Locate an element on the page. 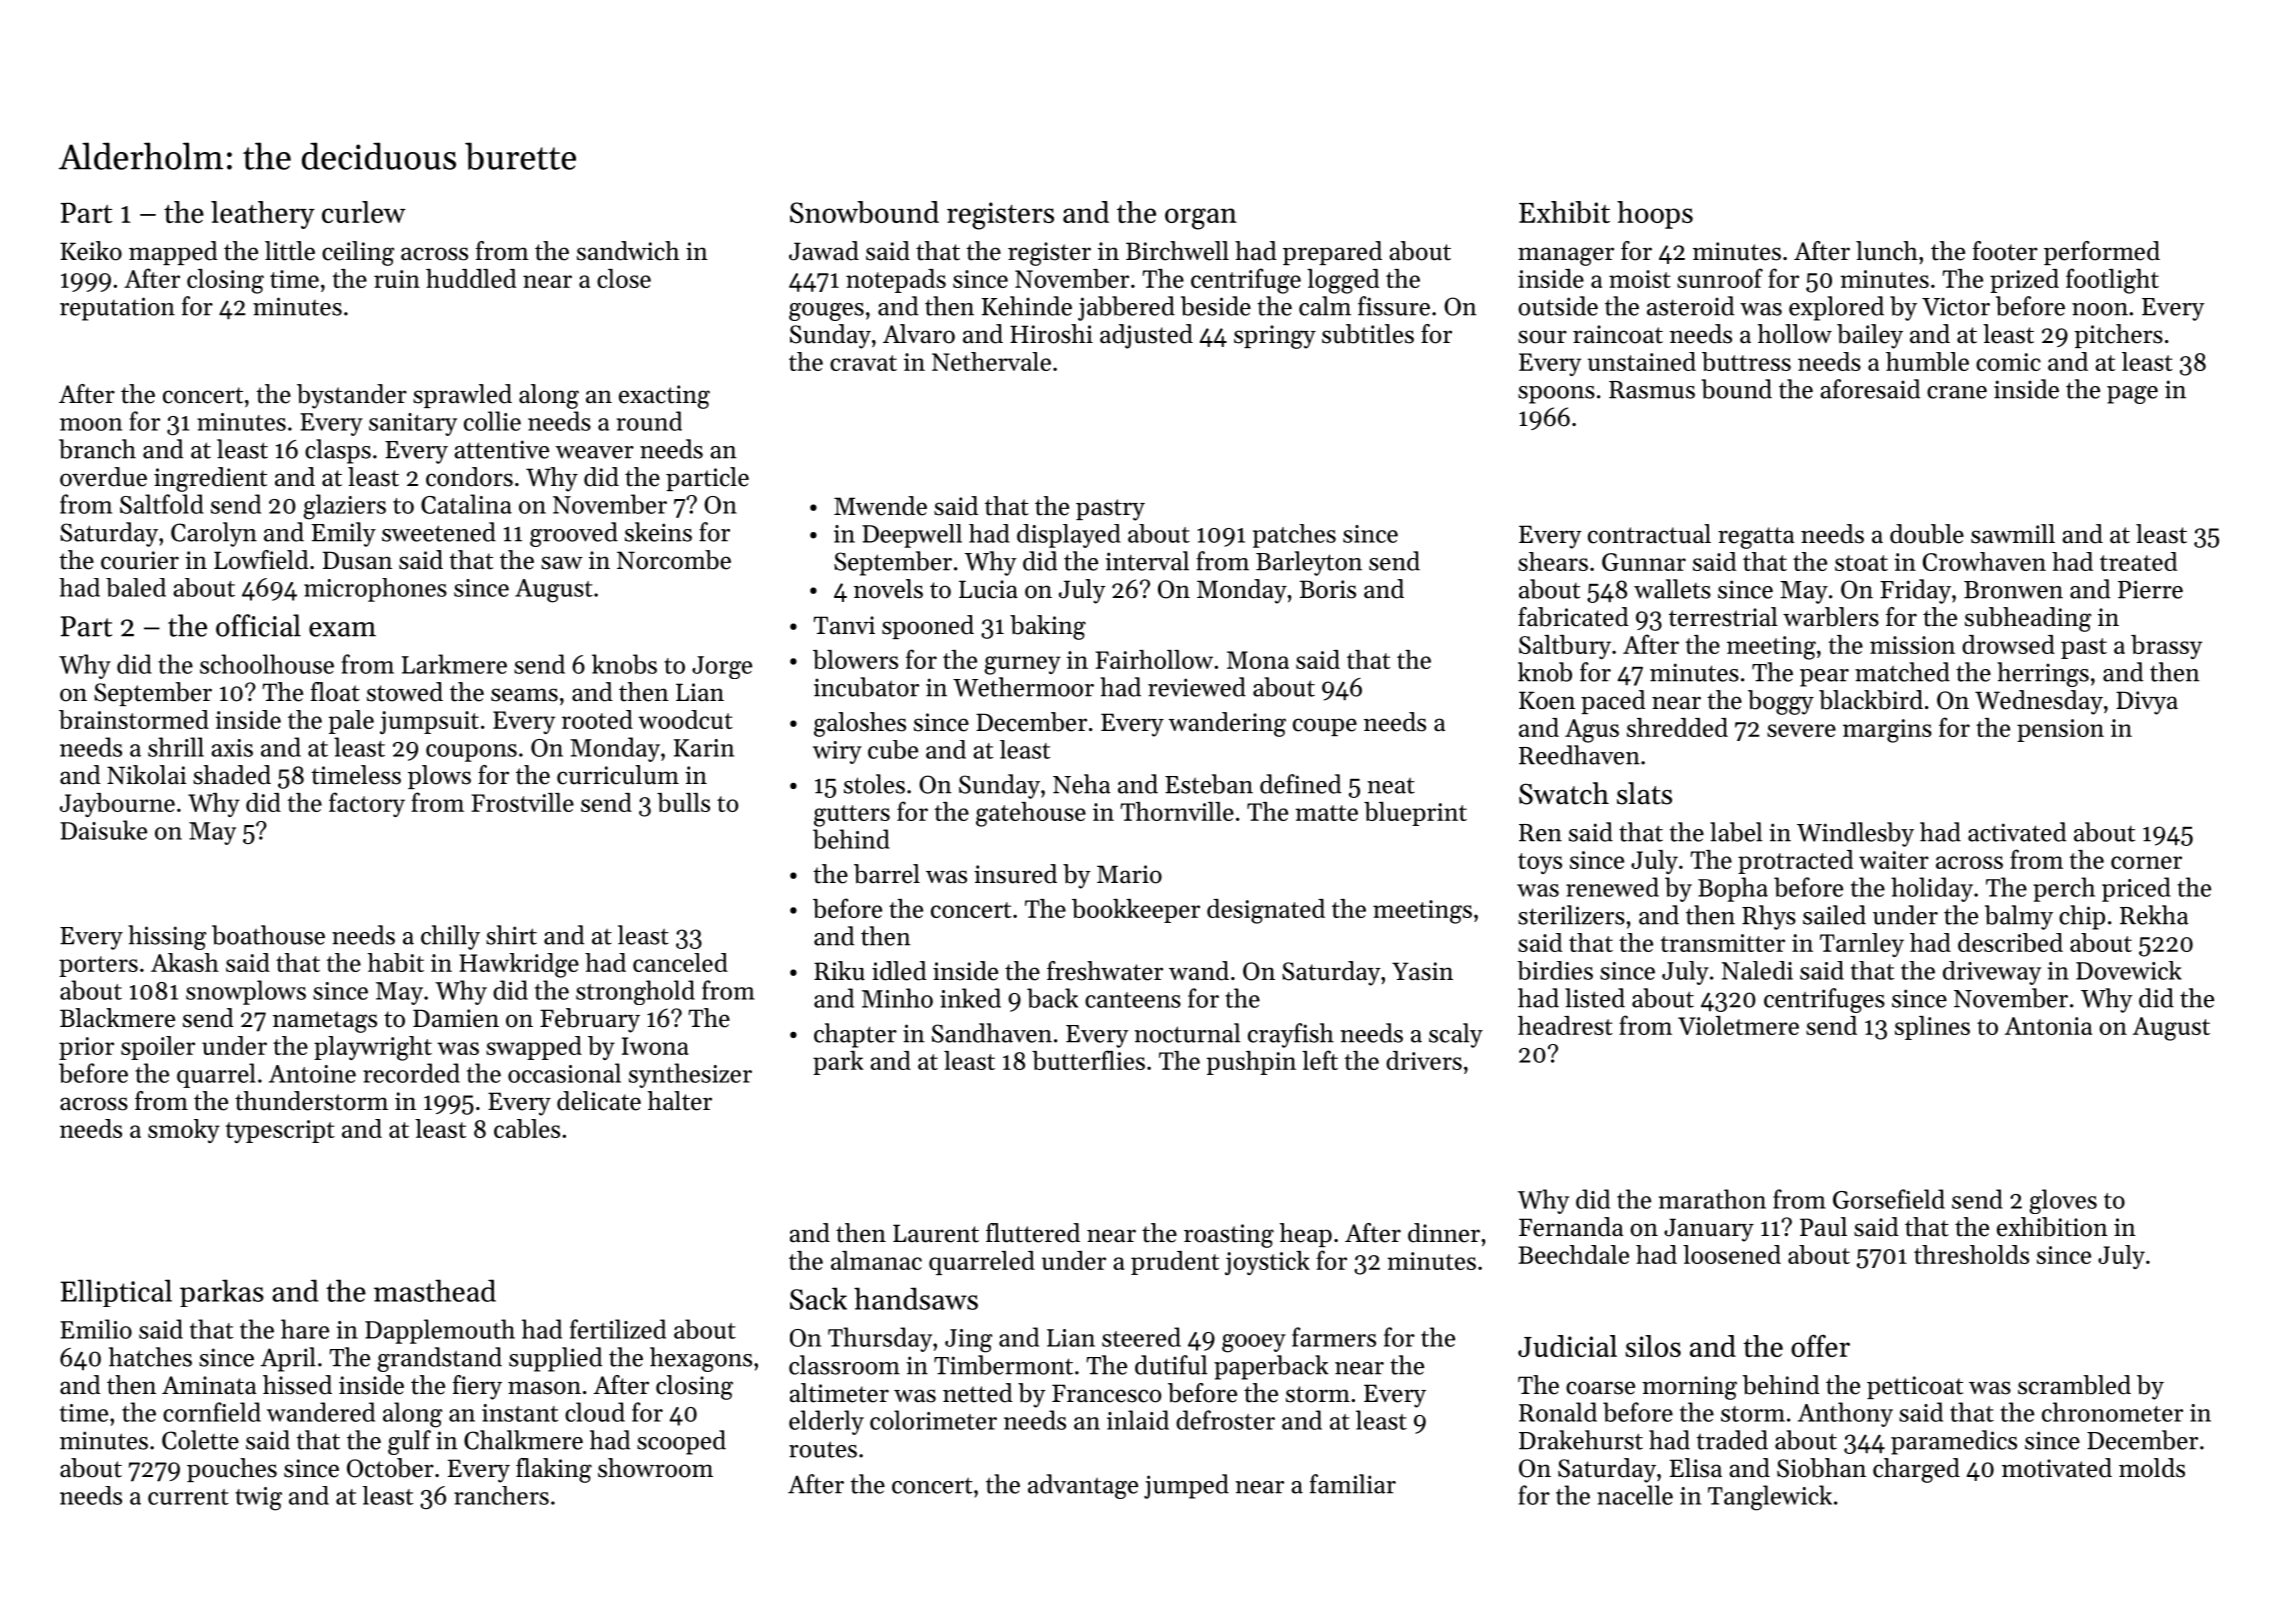 The image size is (2282, 1614). hatches is located at coordinates (150, 1357).
